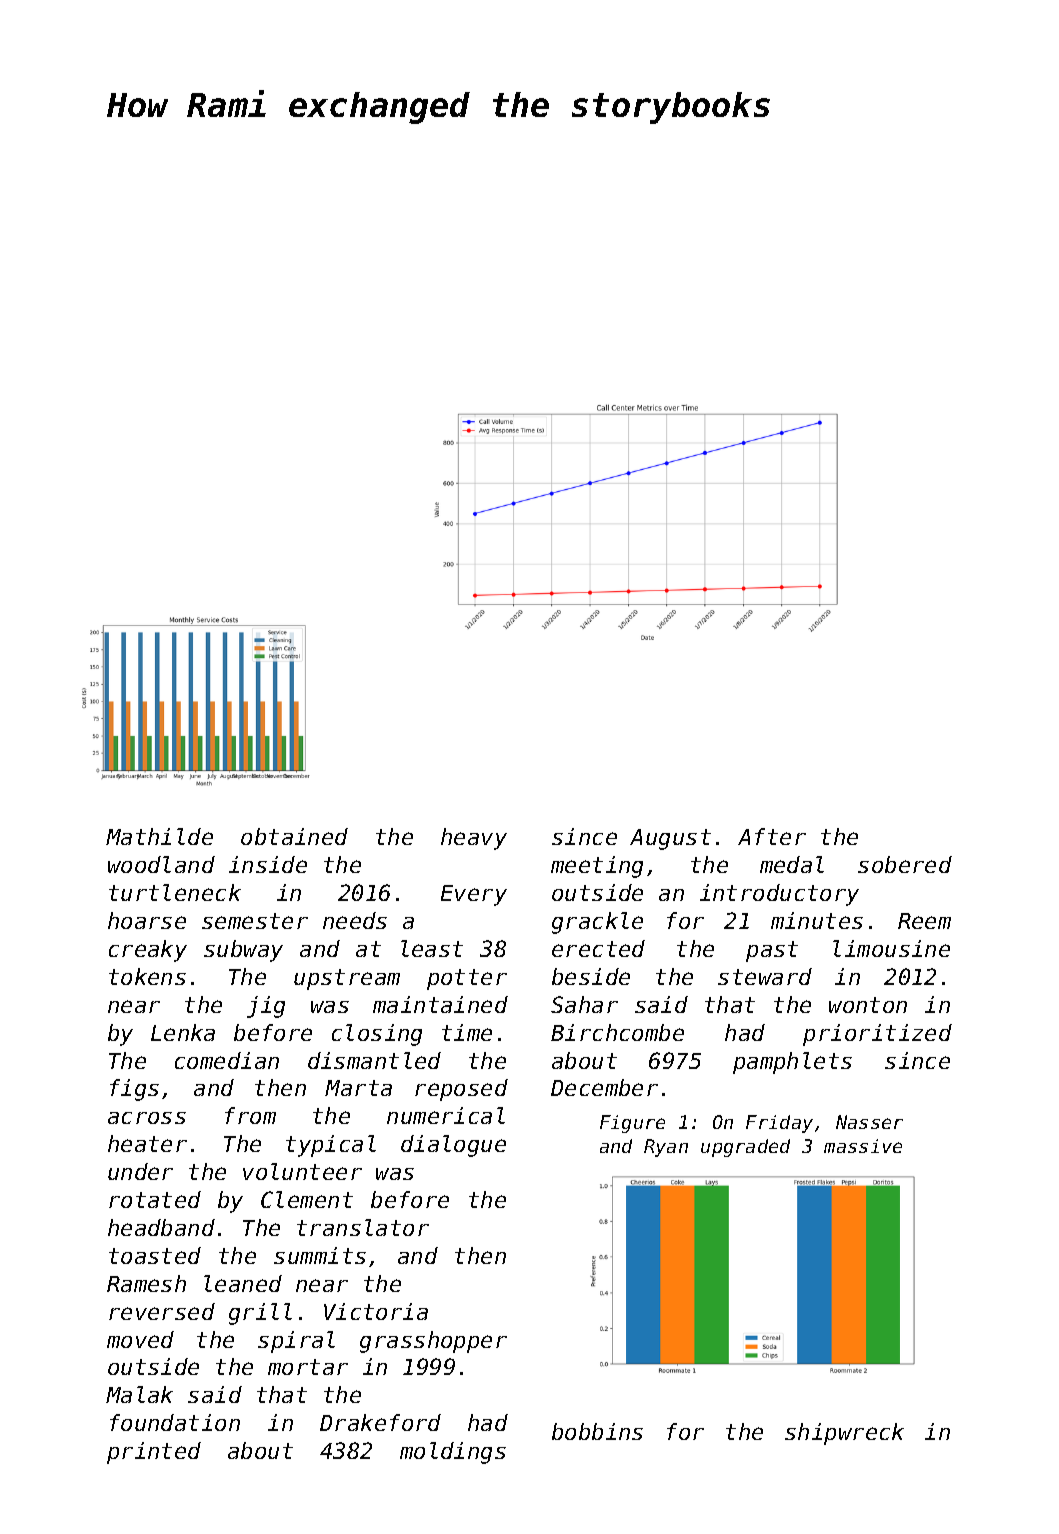 Image resolution: width=1059 pixels, height=1534 pixels. Describe the element at coordinates (302, 1171) in the screenshot. I see `volunteer` at that location.
